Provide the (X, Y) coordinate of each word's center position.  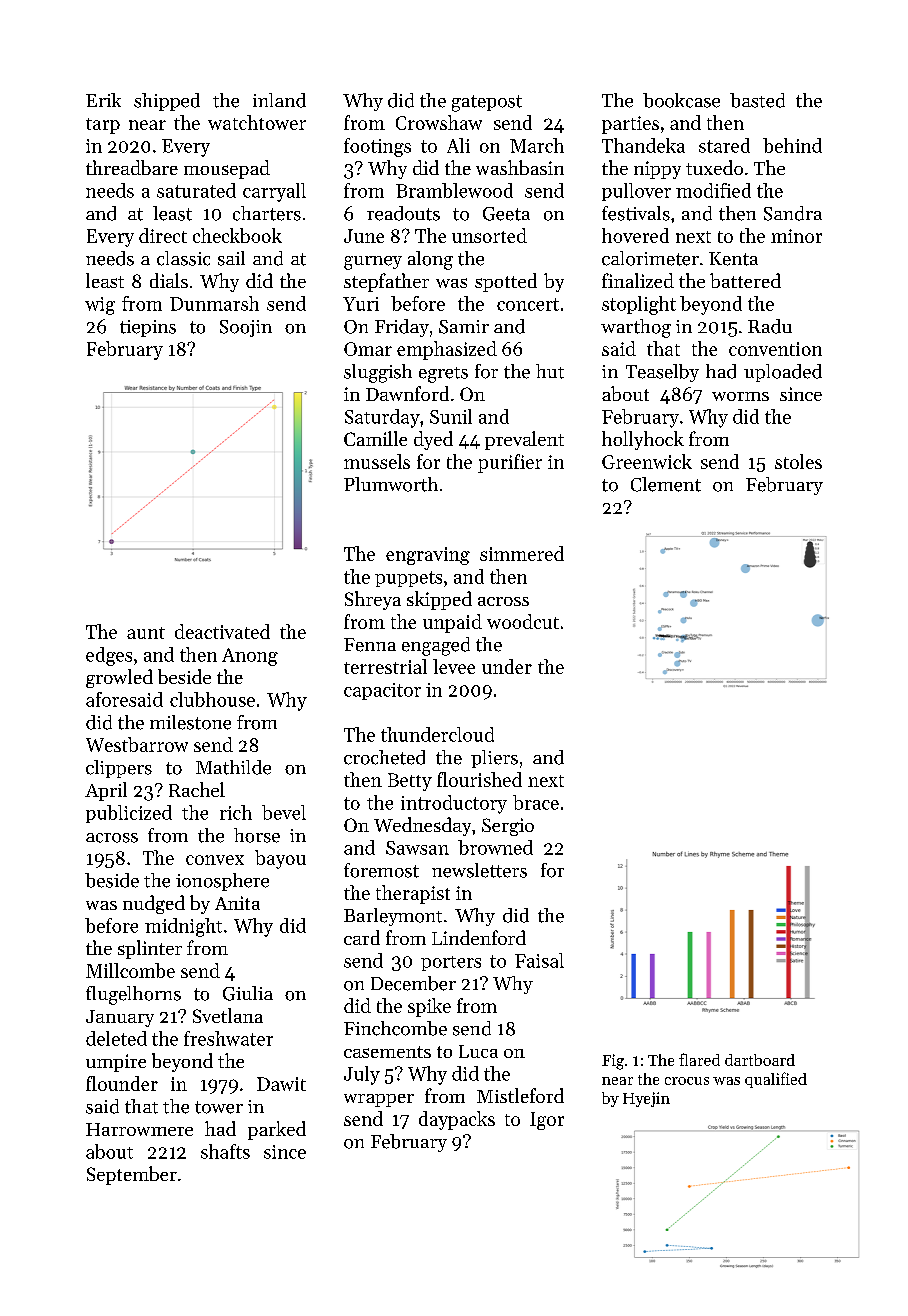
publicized (129, 814)
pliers (494, 759)
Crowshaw (439, 122)
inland (279, 100)
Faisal (539, 960)
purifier (510, 463)
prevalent (524, 440)
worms (740, 396)
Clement (666, 484)
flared (699, 1059)
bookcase (681, 100)
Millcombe (130, 970)
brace (536, 802)
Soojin (246, 328)
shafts (225, 1151)
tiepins (148, 328)
